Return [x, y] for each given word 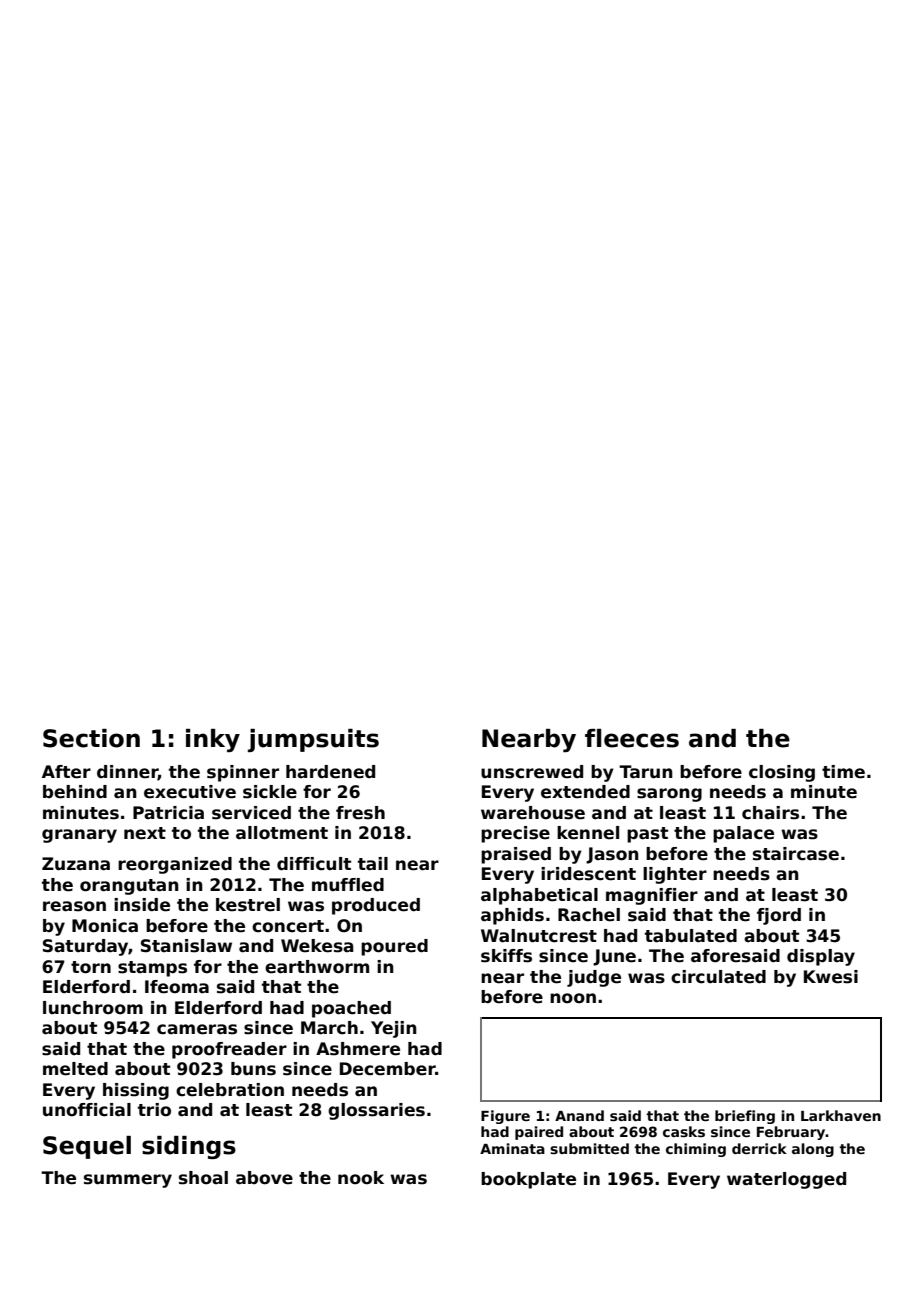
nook [361, 1178]
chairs [770, 813]
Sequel [87, 1147]
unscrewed [532, 772]
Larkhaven [841, 1115]
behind [75, 792]
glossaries [376, 1111]
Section [91, 738]
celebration [230, 1090]
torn [91, 967]
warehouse [533, 813]
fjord [779, 916]
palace [743, 834]
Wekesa [317, 946]
